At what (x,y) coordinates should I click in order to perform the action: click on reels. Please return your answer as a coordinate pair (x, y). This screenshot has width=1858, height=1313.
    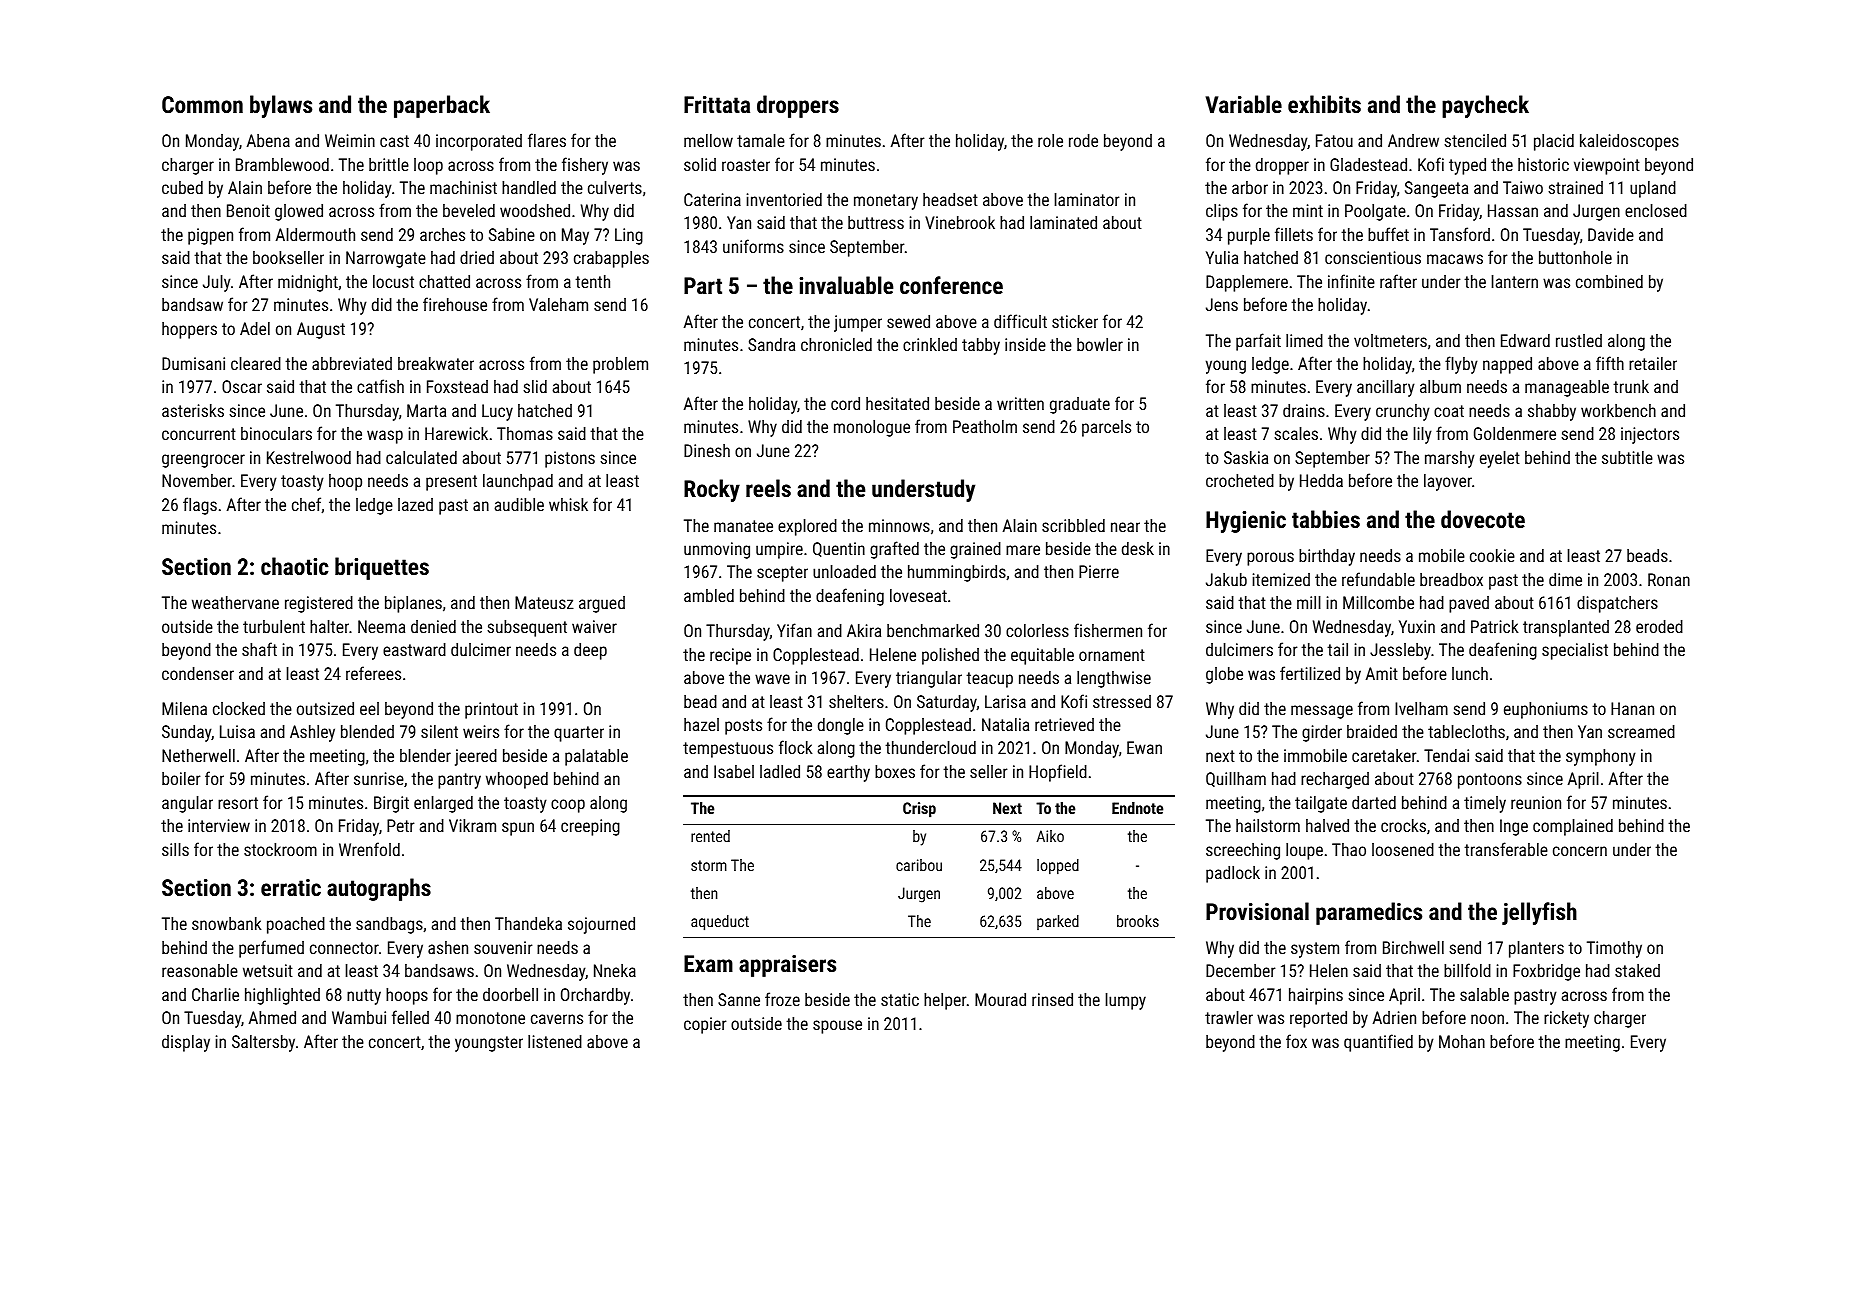
    Looking at the image, I should click on (768, 488).
